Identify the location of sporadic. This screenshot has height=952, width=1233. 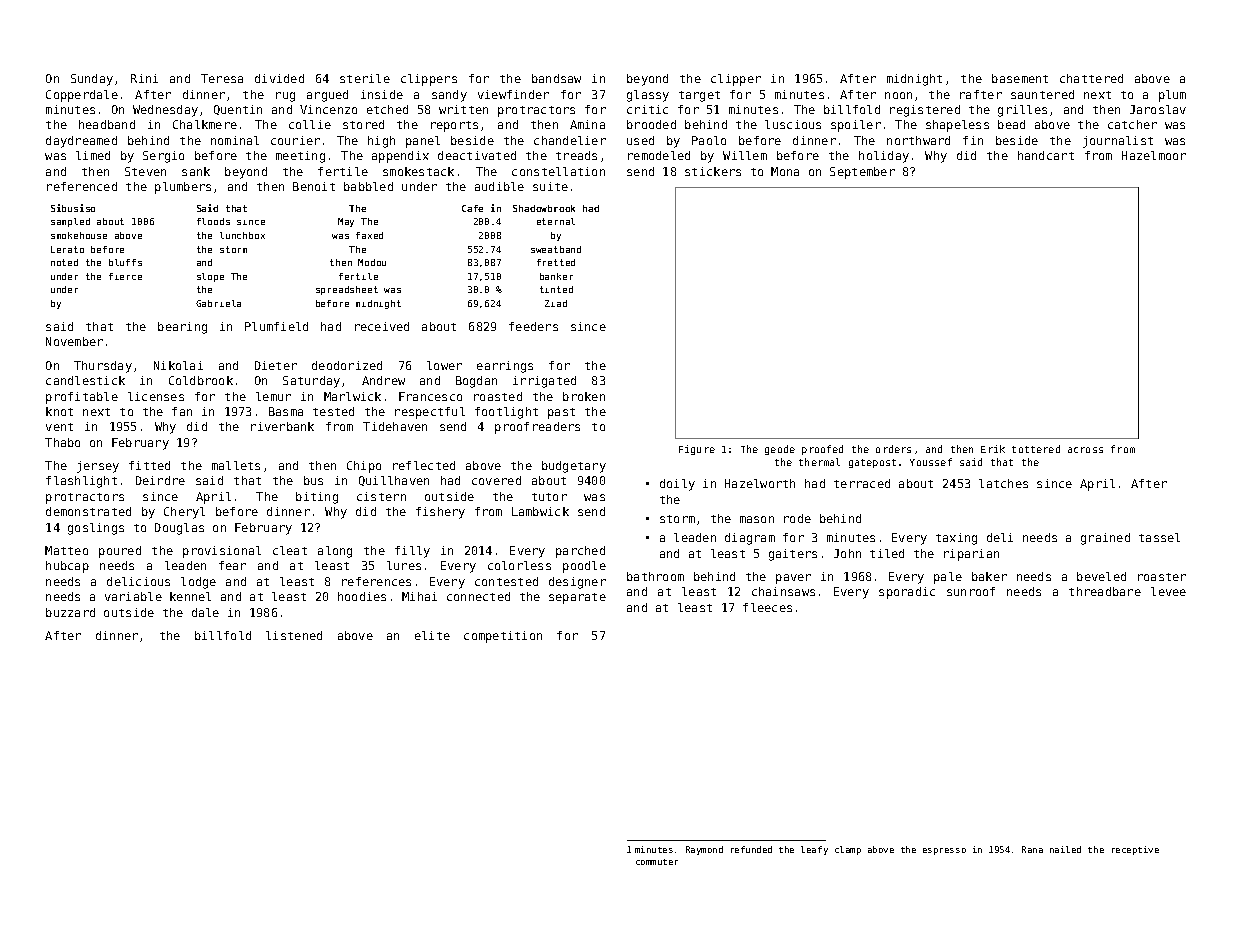
(907, 593).
